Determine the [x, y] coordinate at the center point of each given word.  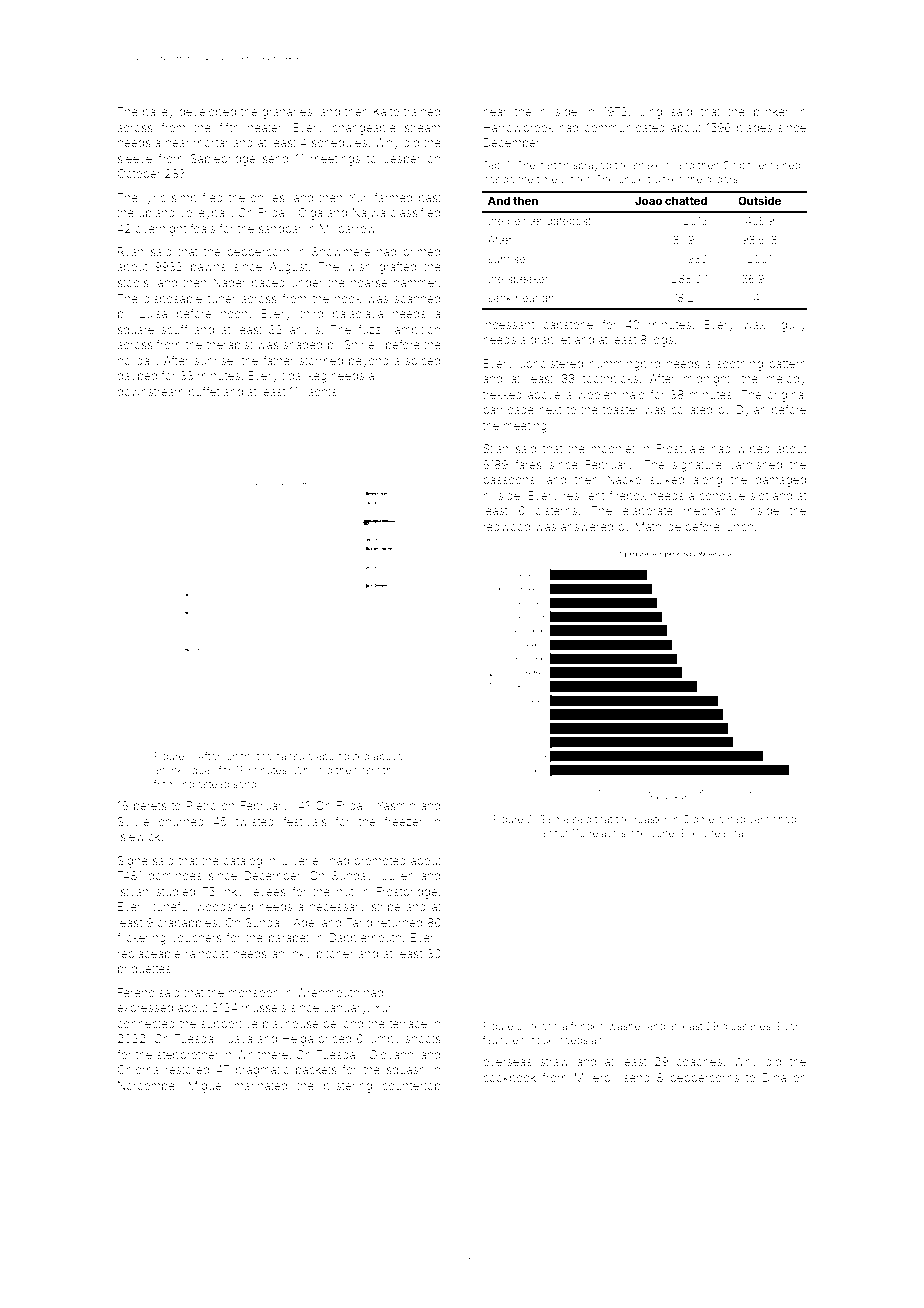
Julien [398, 875]
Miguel [206, 1087]
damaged [780, 481]
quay [204, 772]
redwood [506, 526]
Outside [759, 200]
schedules [339, 142]
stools [133, 282]
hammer [416, 282]
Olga [310, 214]
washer [626, 1026]
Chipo [737, 166]
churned [181, 821]
